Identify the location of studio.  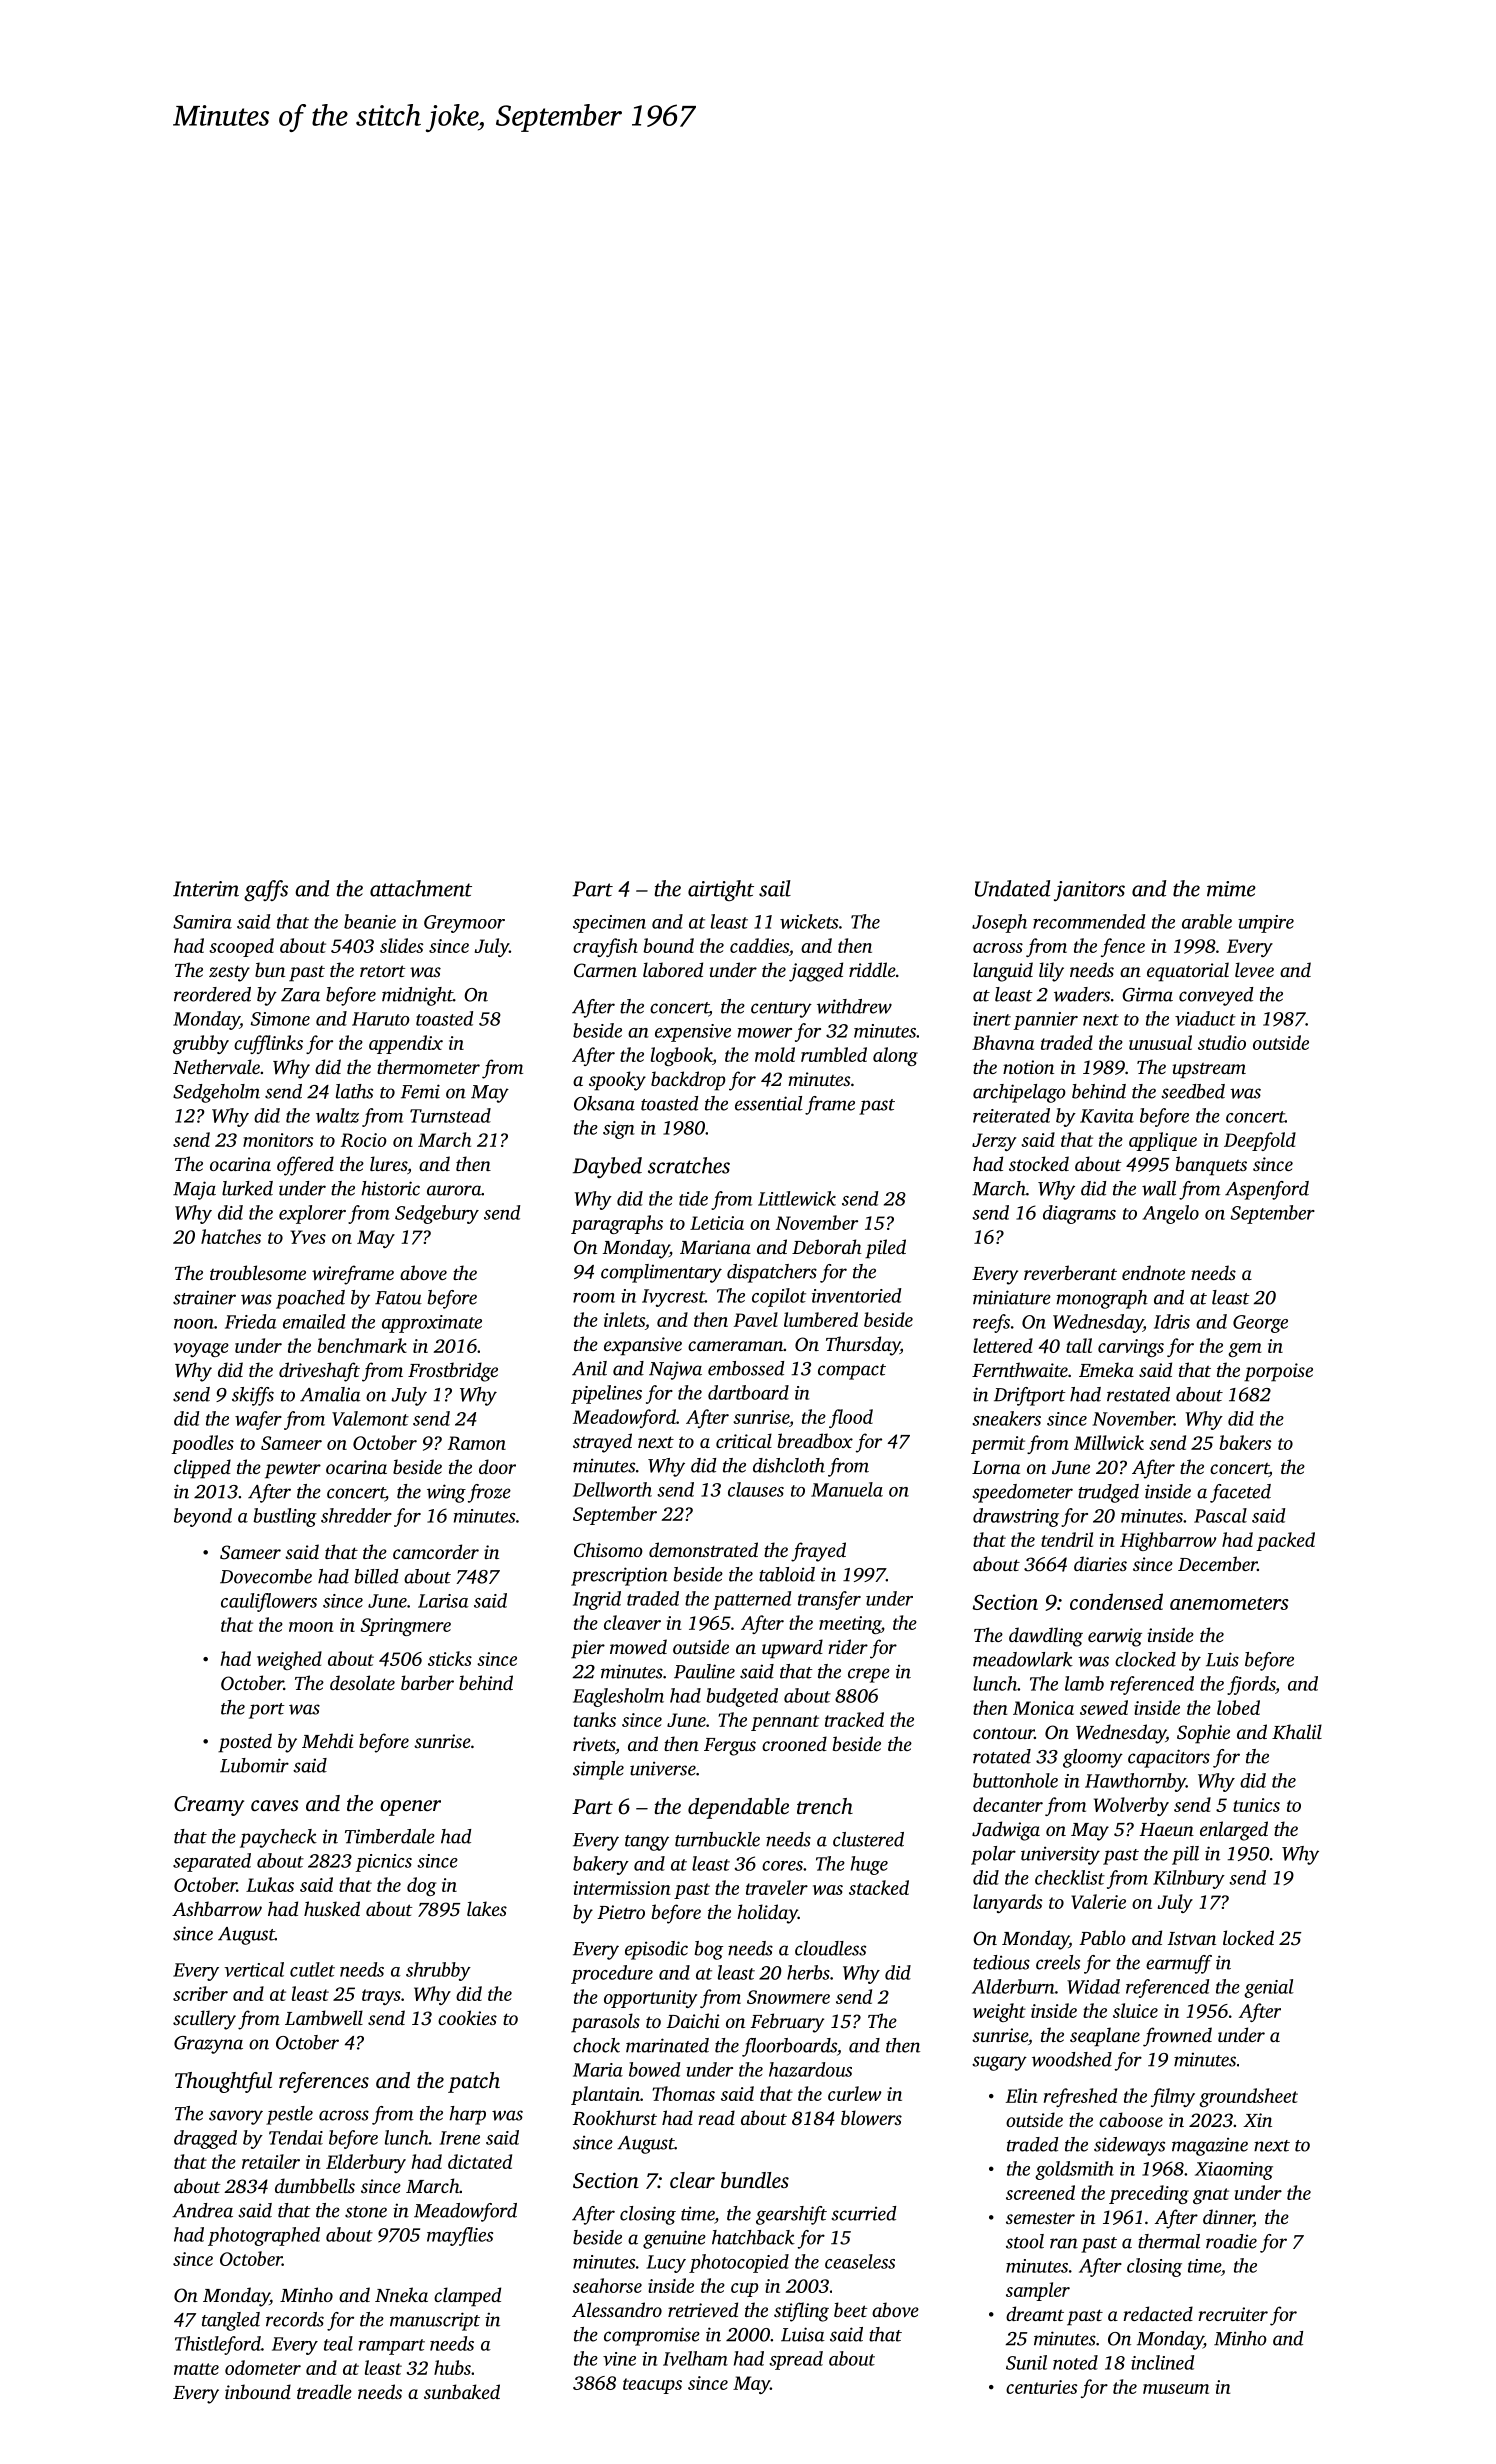
(1222, 1042).
